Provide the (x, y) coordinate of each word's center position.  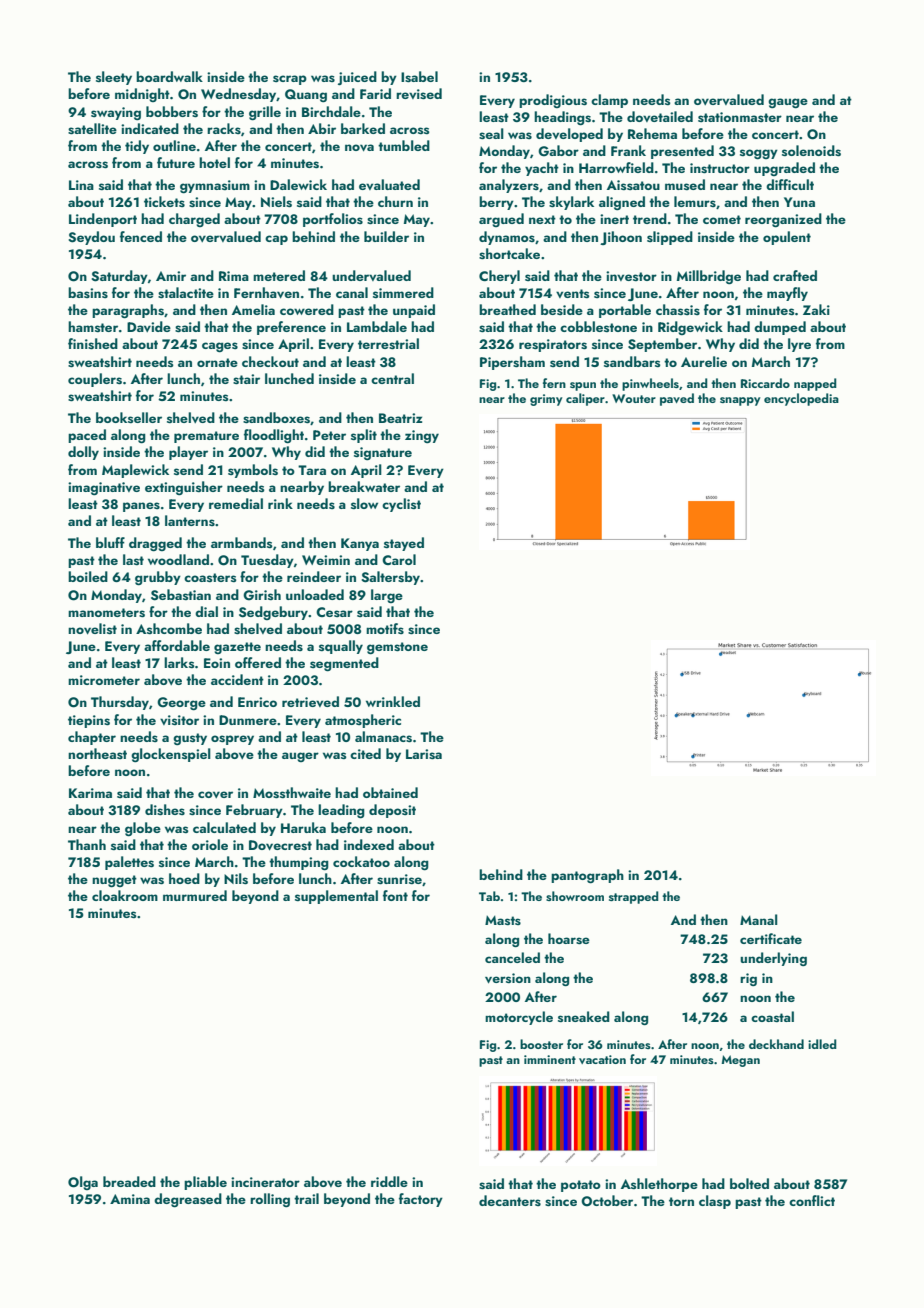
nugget (114, 881)
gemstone (397, 648)
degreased (188, 1200)
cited (365, 753)
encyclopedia (801, 399)
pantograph (587, 876)
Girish (262, 595)
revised (419, 94)
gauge (788, 103)
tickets (164, 202)
